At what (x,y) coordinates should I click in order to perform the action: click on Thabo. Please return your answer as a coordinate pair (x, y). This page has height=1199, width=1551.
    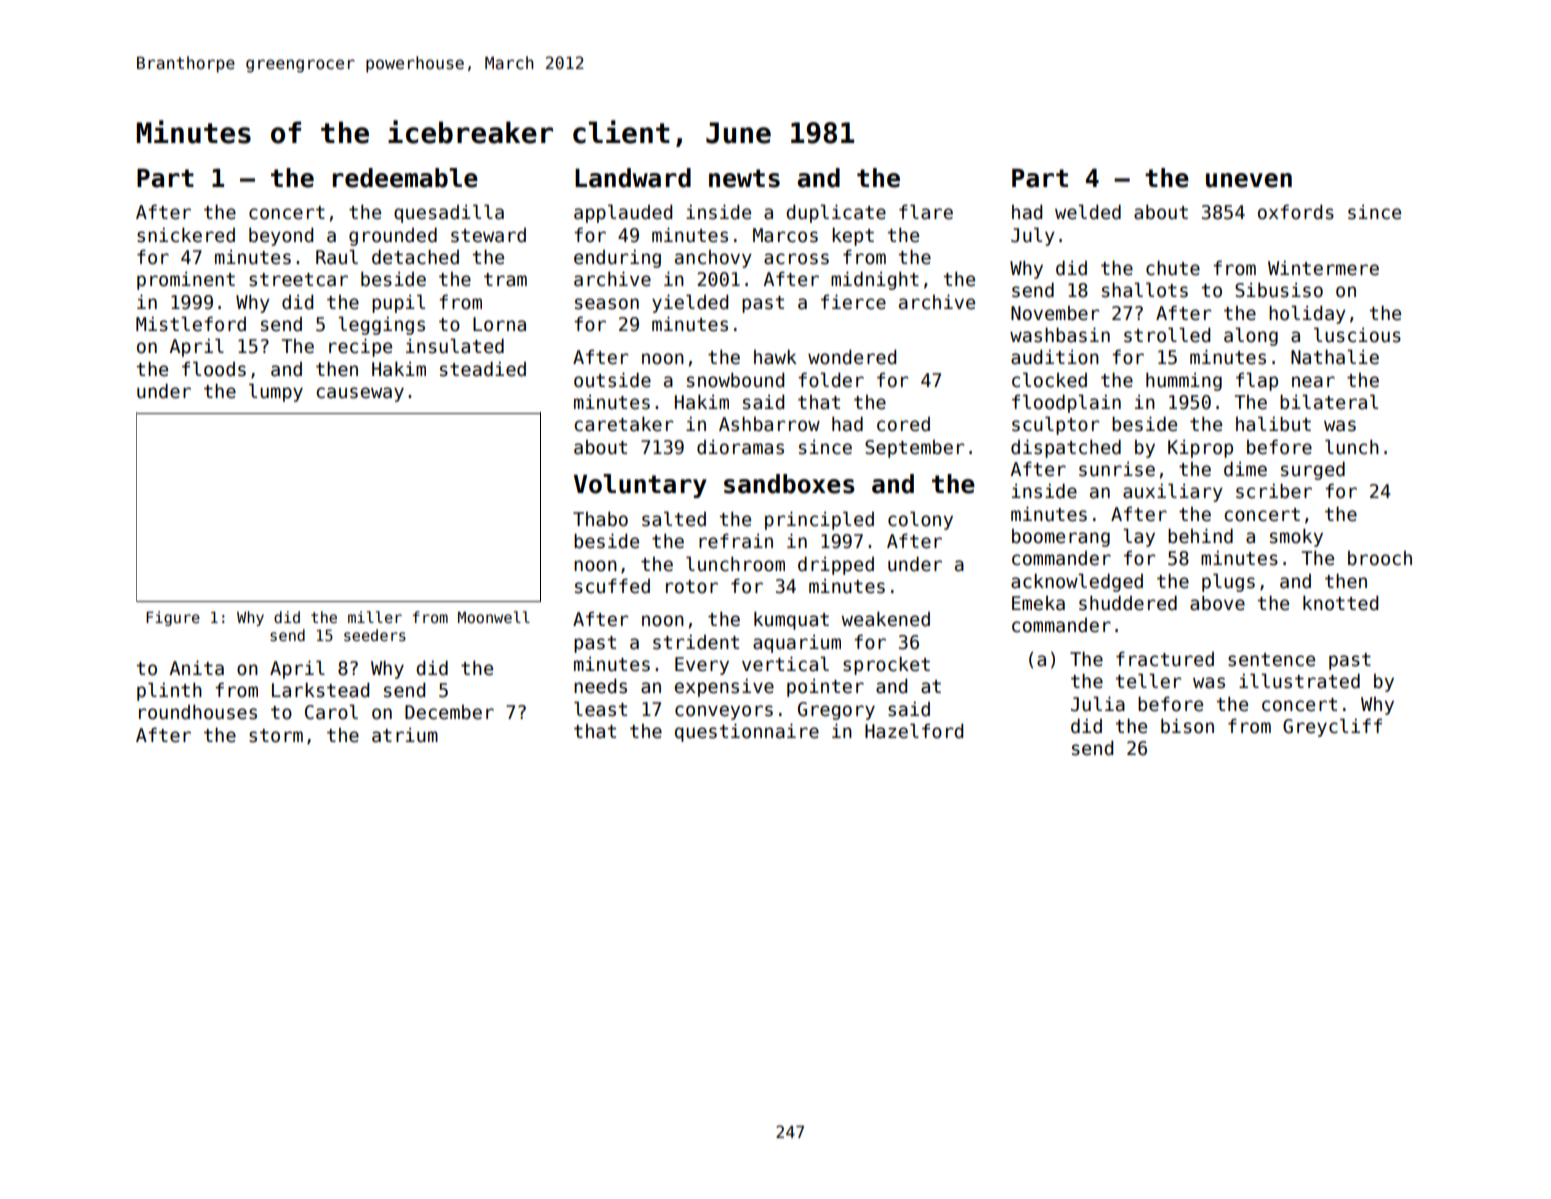
    Looking at the image, I should click on (600, 519).
